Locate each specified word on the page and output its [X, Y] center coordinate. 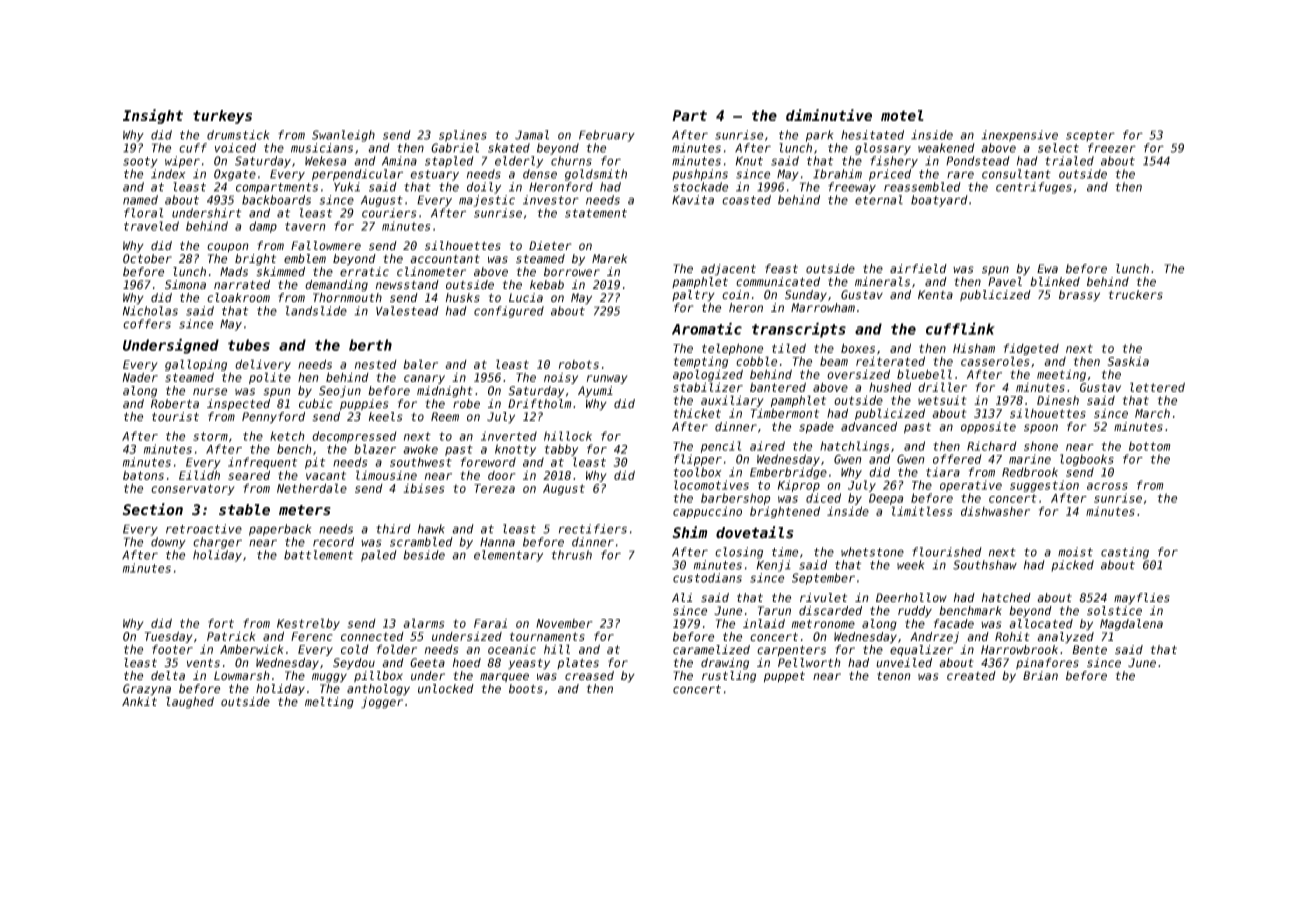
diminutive [829, 115]
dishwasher [995, 511]
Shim [690, 532]
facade [954, 624]
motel [902, 115]
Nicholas [150, 311]
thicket [697, 413]
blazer [375, 449]
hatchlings [854, 447]
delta [168, 676]
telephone [732, 349]
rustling [729, 677]
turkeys [222, 117]
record [333, 542]
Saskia [1128, 361]
